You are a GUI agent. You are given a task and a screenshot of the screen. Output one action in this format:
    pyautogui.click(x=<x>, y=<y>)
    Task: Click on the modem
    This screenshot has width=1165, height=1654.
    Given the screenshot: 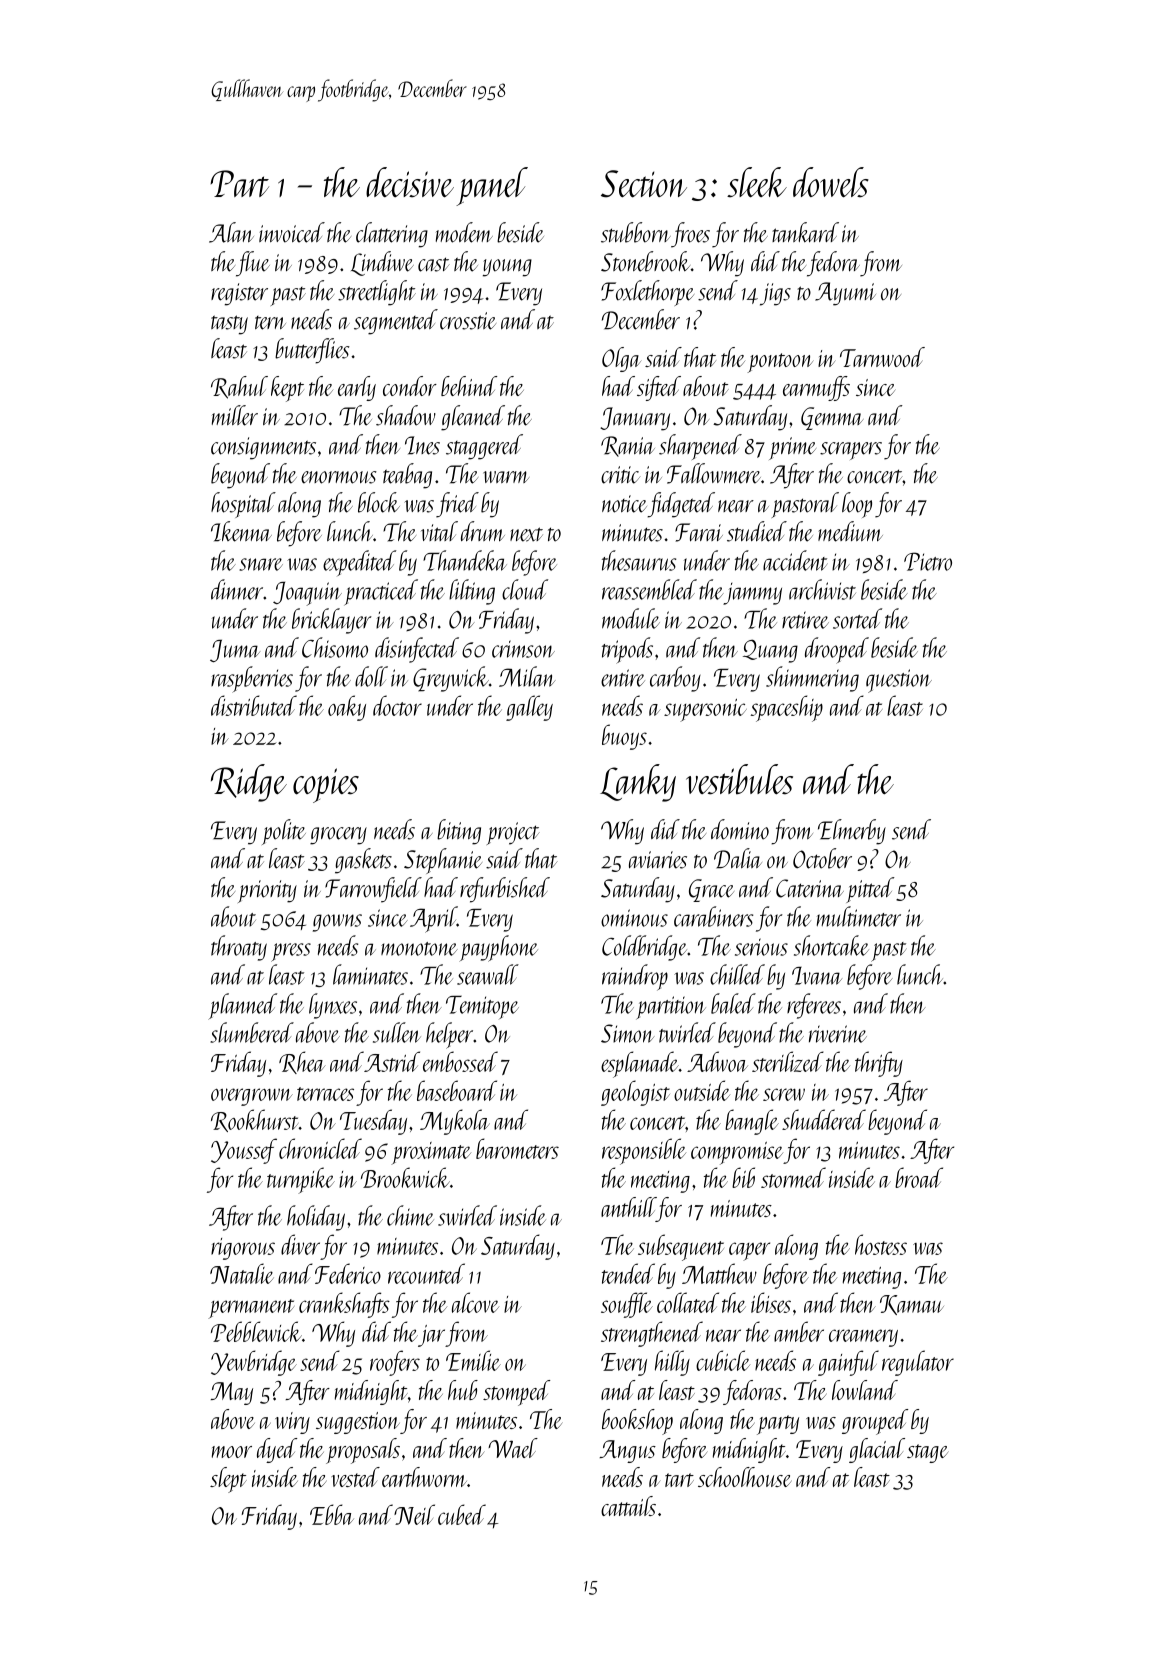 What is the action you would take?
    pyautogui.click(x=464, y=232)
